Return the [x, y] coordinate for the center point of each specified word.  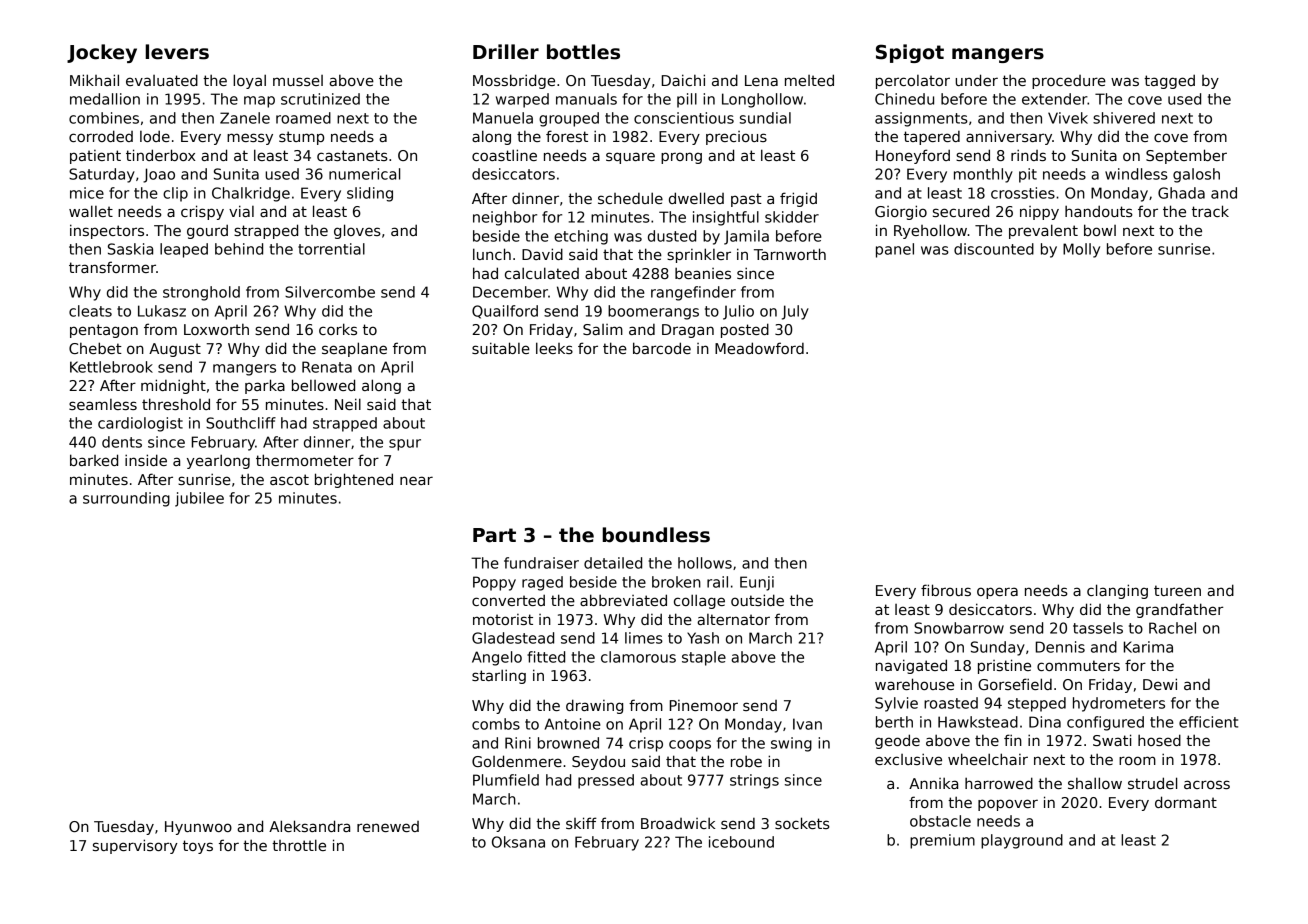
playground [1022, 841]
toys [198, 847]
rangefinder [693, 293]
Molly [1081, 250]
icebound [741, 842]
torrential [331, 249]
